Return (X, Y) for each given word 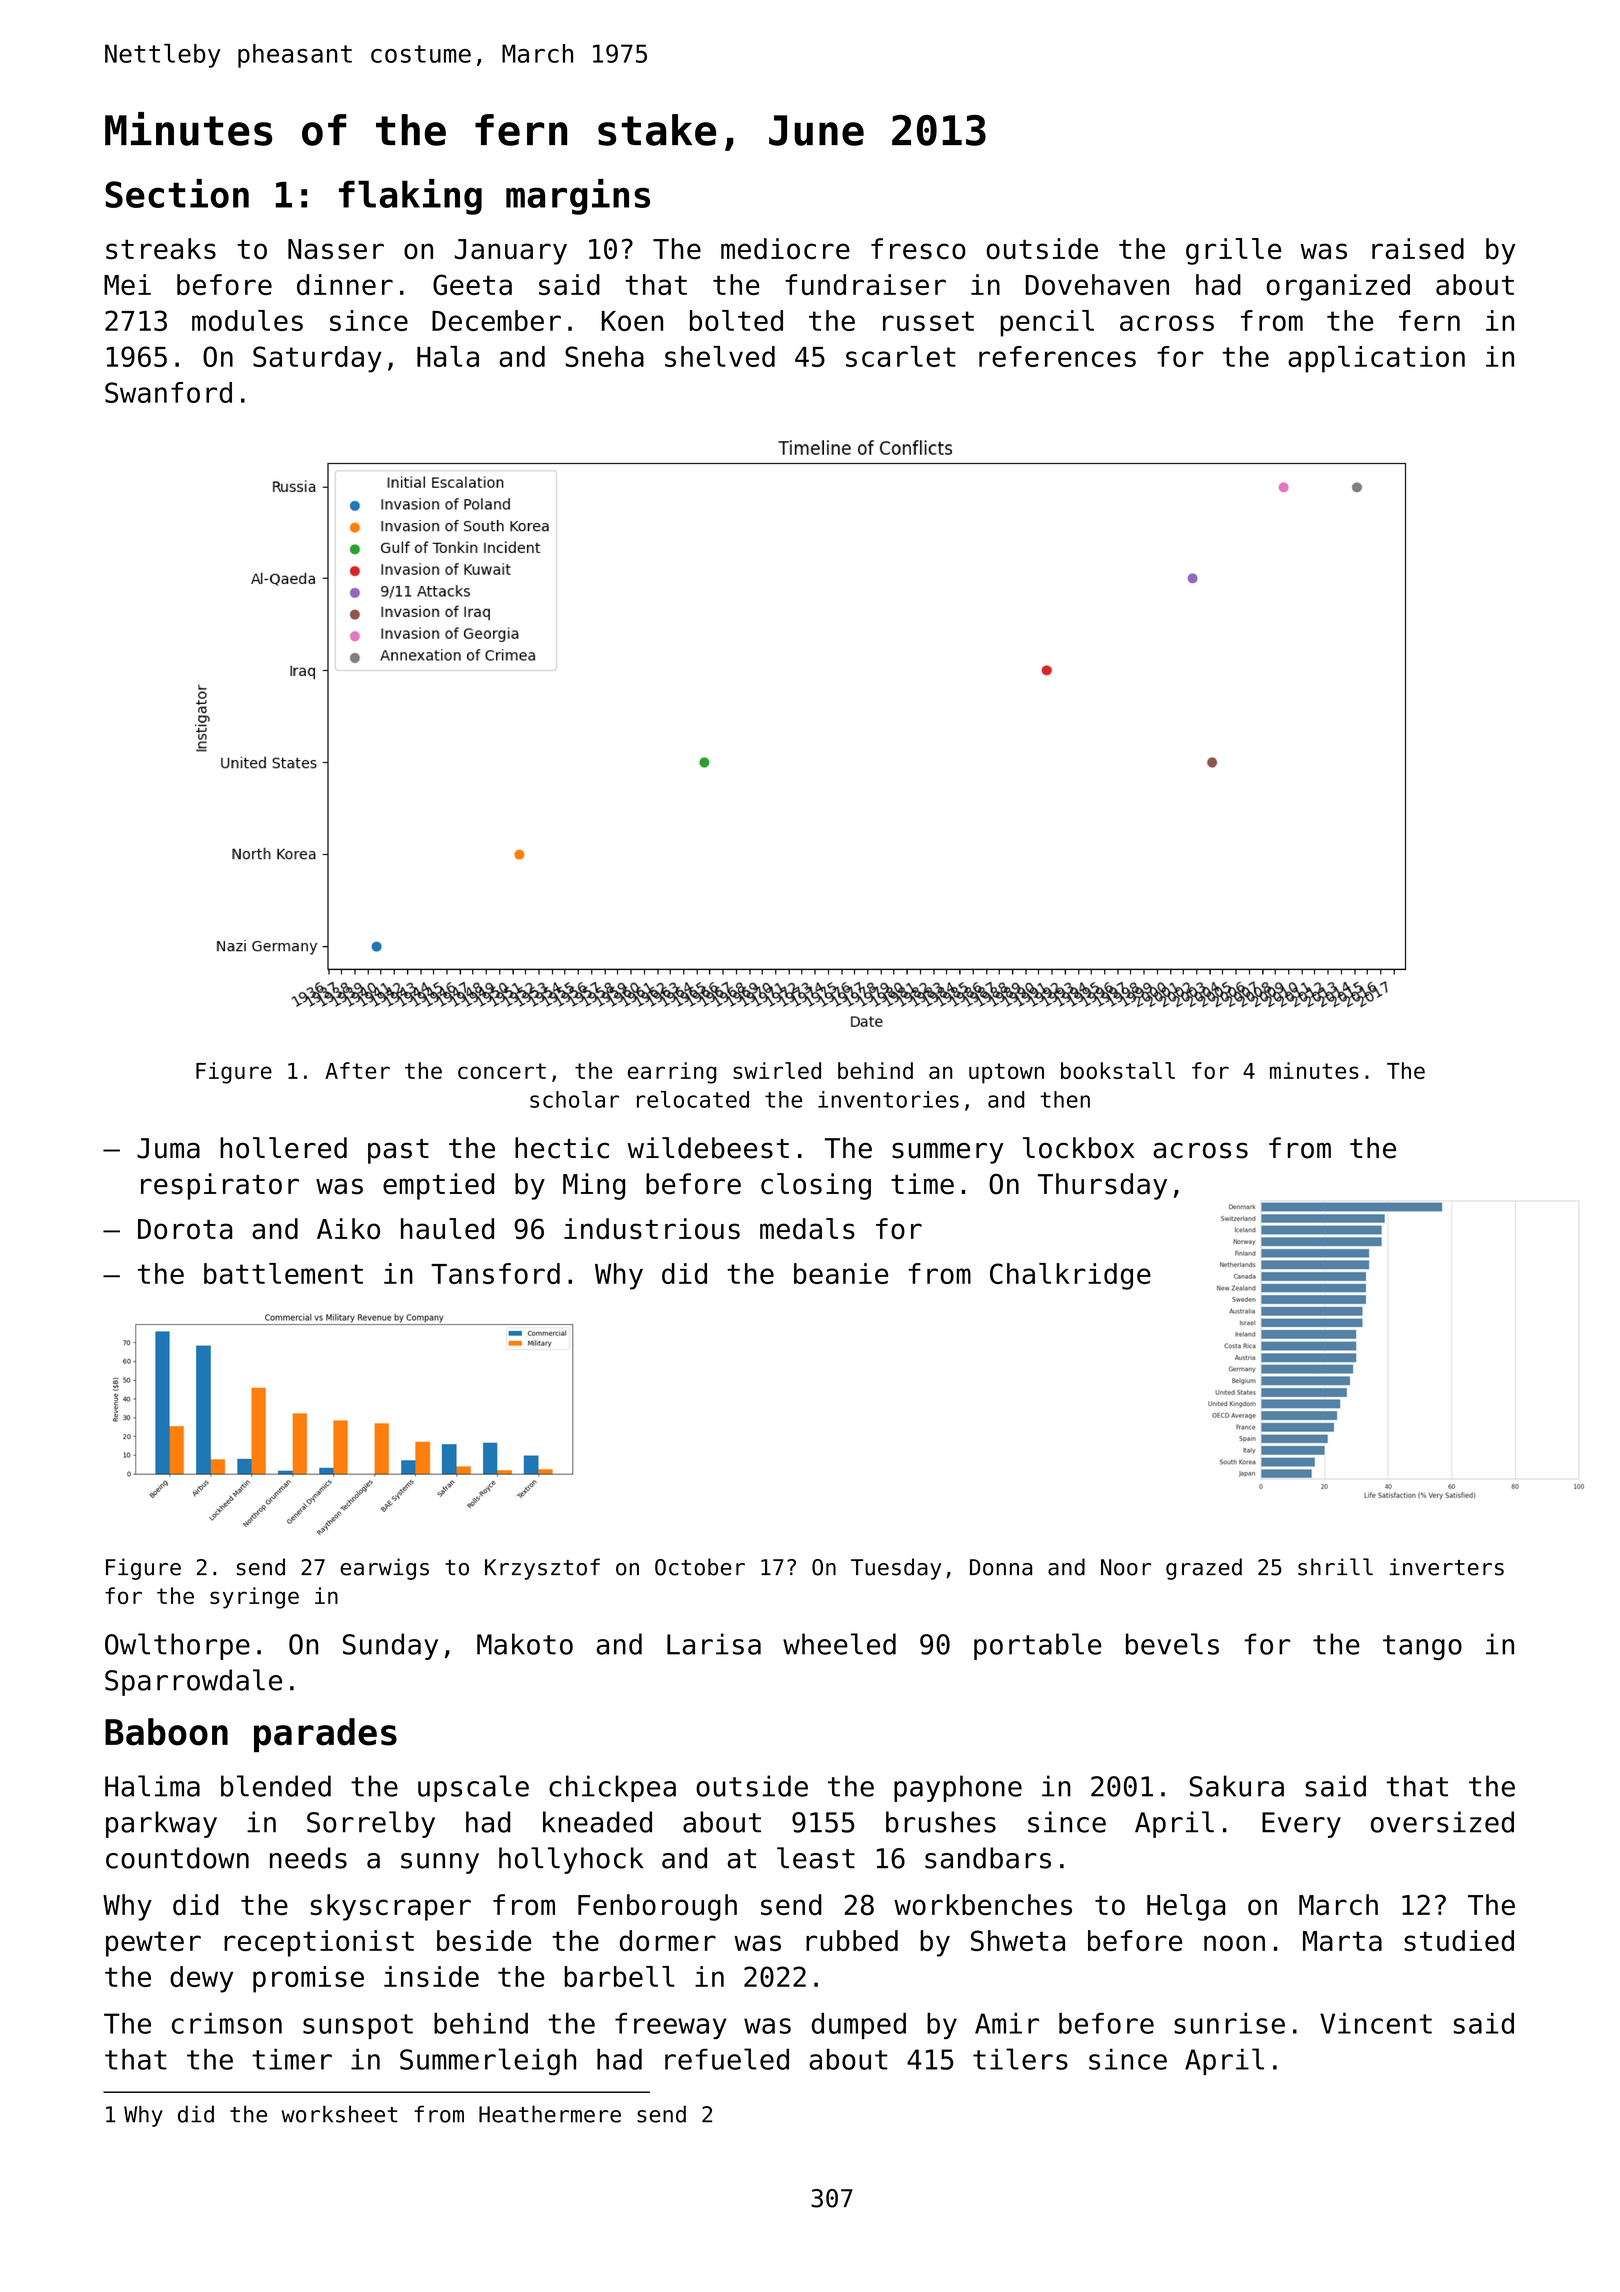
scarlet (901, 356)
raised (1418, 248)
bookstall (1118, 1070)
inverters (1446, 1567)
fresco (918, 249)
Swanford (168, 392)
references (1057, 356)
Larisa (714, 1644)
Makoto (525, 1644)
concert (502, 1071)
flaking (410, 197)
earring (672, 1073)
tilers (1020, 2059)
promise (308, 1979)
